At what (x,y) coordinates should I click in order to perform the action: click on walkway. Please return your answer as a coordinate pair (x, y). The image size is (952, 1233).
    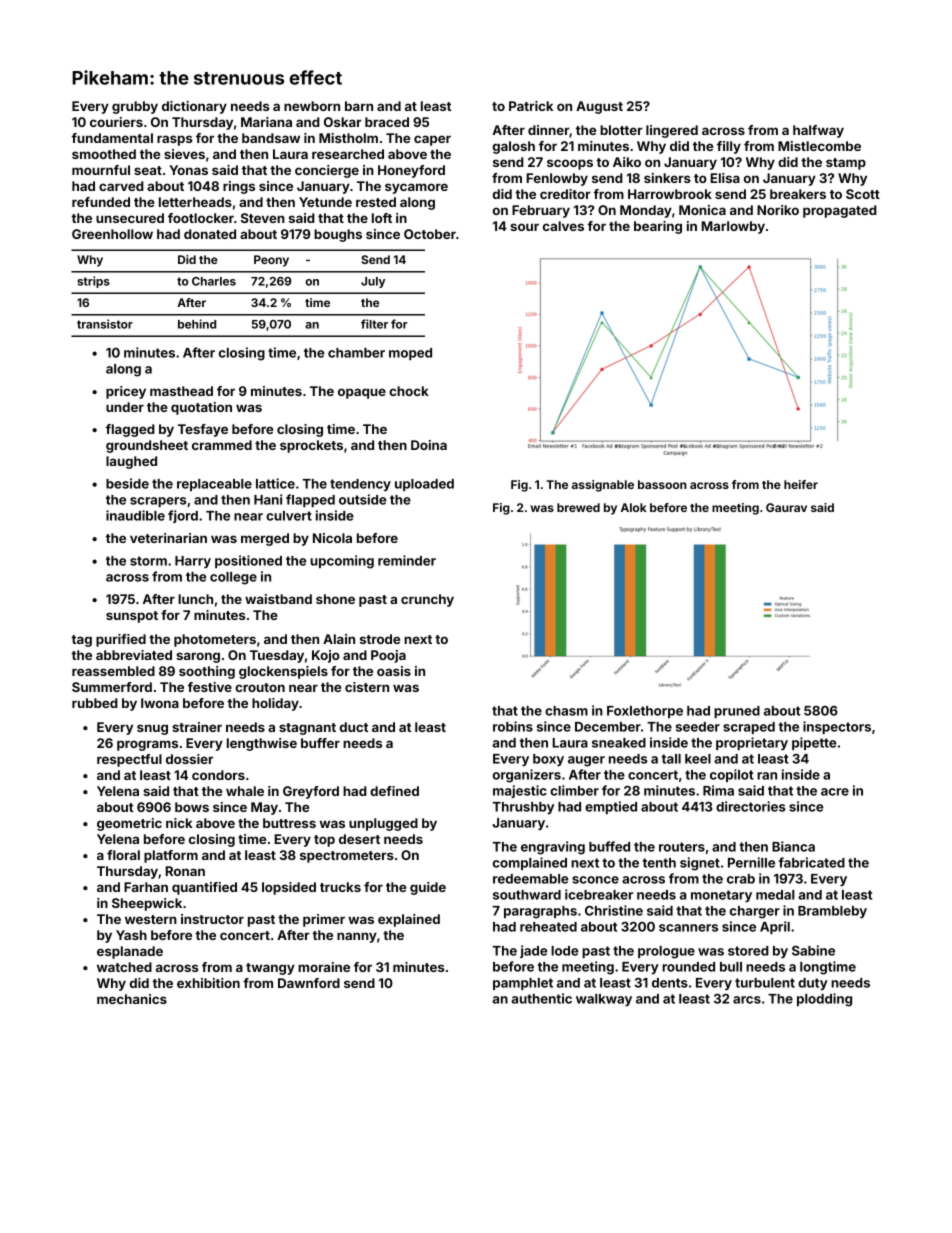
    Looking at the image, I should click on (604, 1000).
